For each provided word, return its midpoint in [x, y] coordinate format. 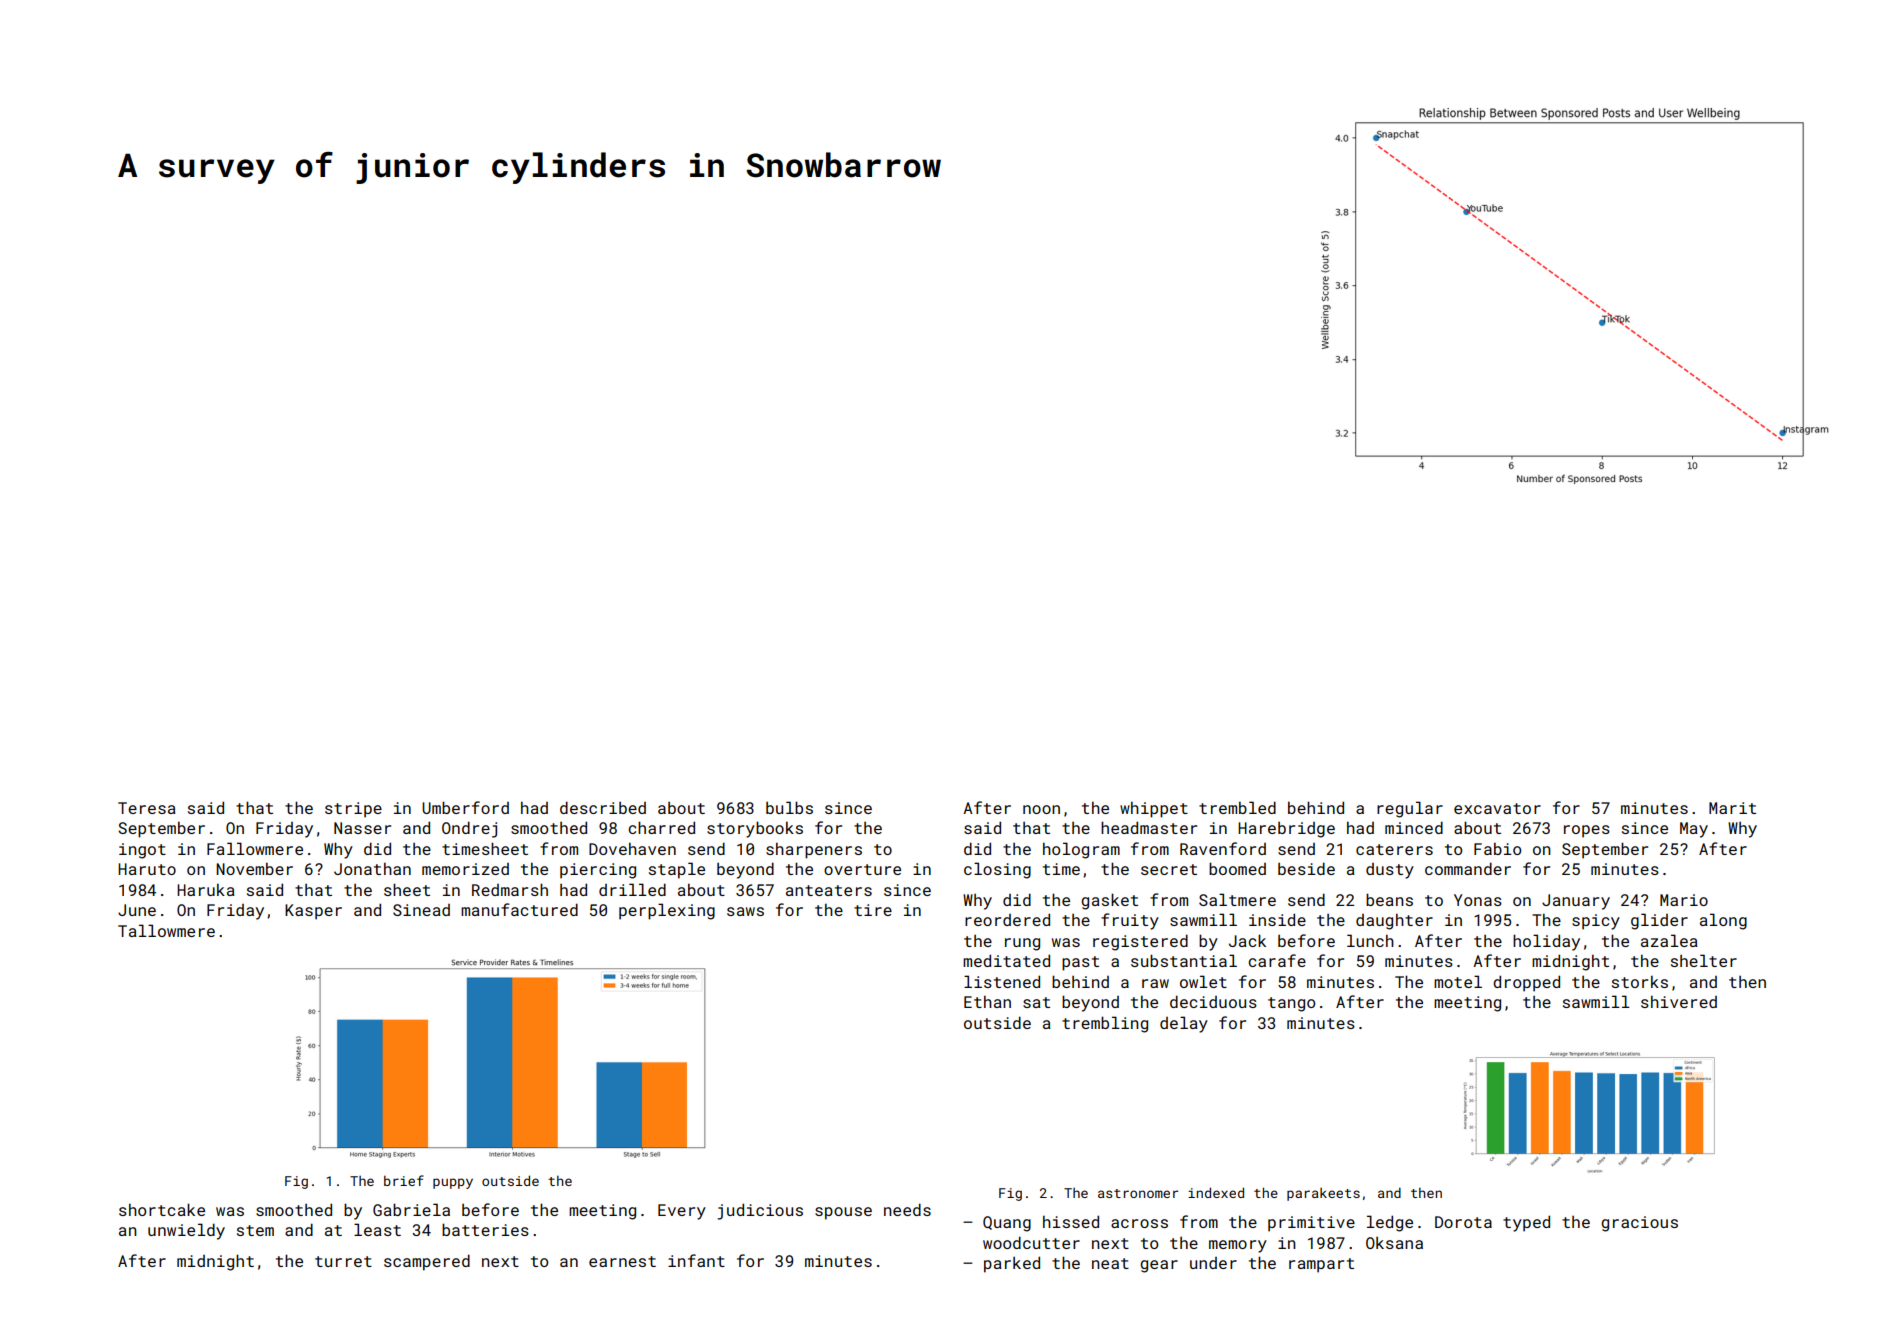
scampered [427, 1262]
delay [1184, 1024]
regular [1410, 809]
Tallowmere [166, 930]
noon [1041, 809]
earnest [622, 1261]
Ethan [987, 1001]
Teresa [147, 808]
